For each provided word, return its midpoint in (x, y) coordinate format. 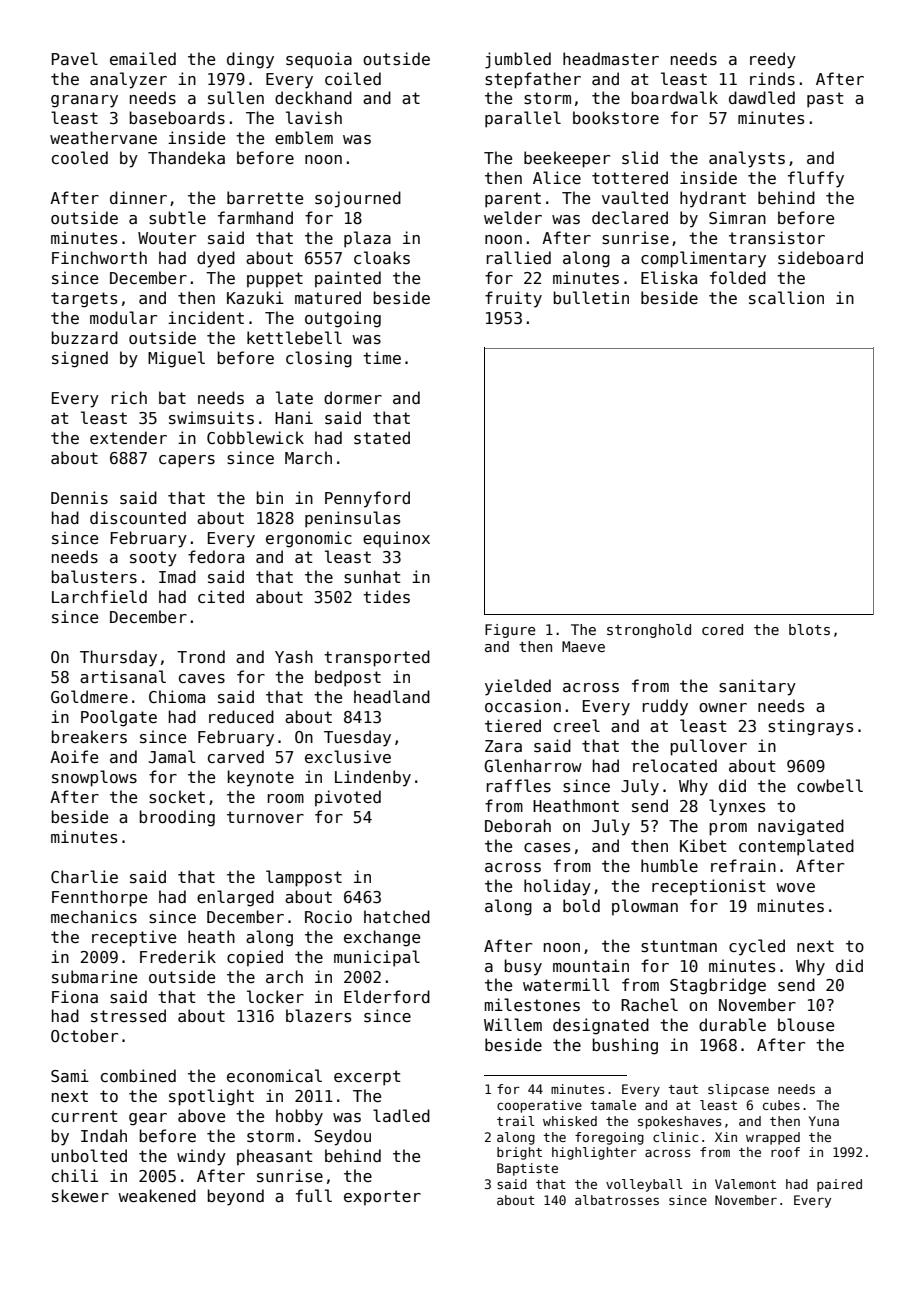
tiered (513, 725)
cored (722, 629)
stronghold (649, 631)
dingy (250, 60)
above (201, 1116)
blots (809, 629)
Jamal (172, 756)
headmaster (611, 59)
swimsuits (211, 418)
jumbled (518, 60)
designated (601, 1026)
